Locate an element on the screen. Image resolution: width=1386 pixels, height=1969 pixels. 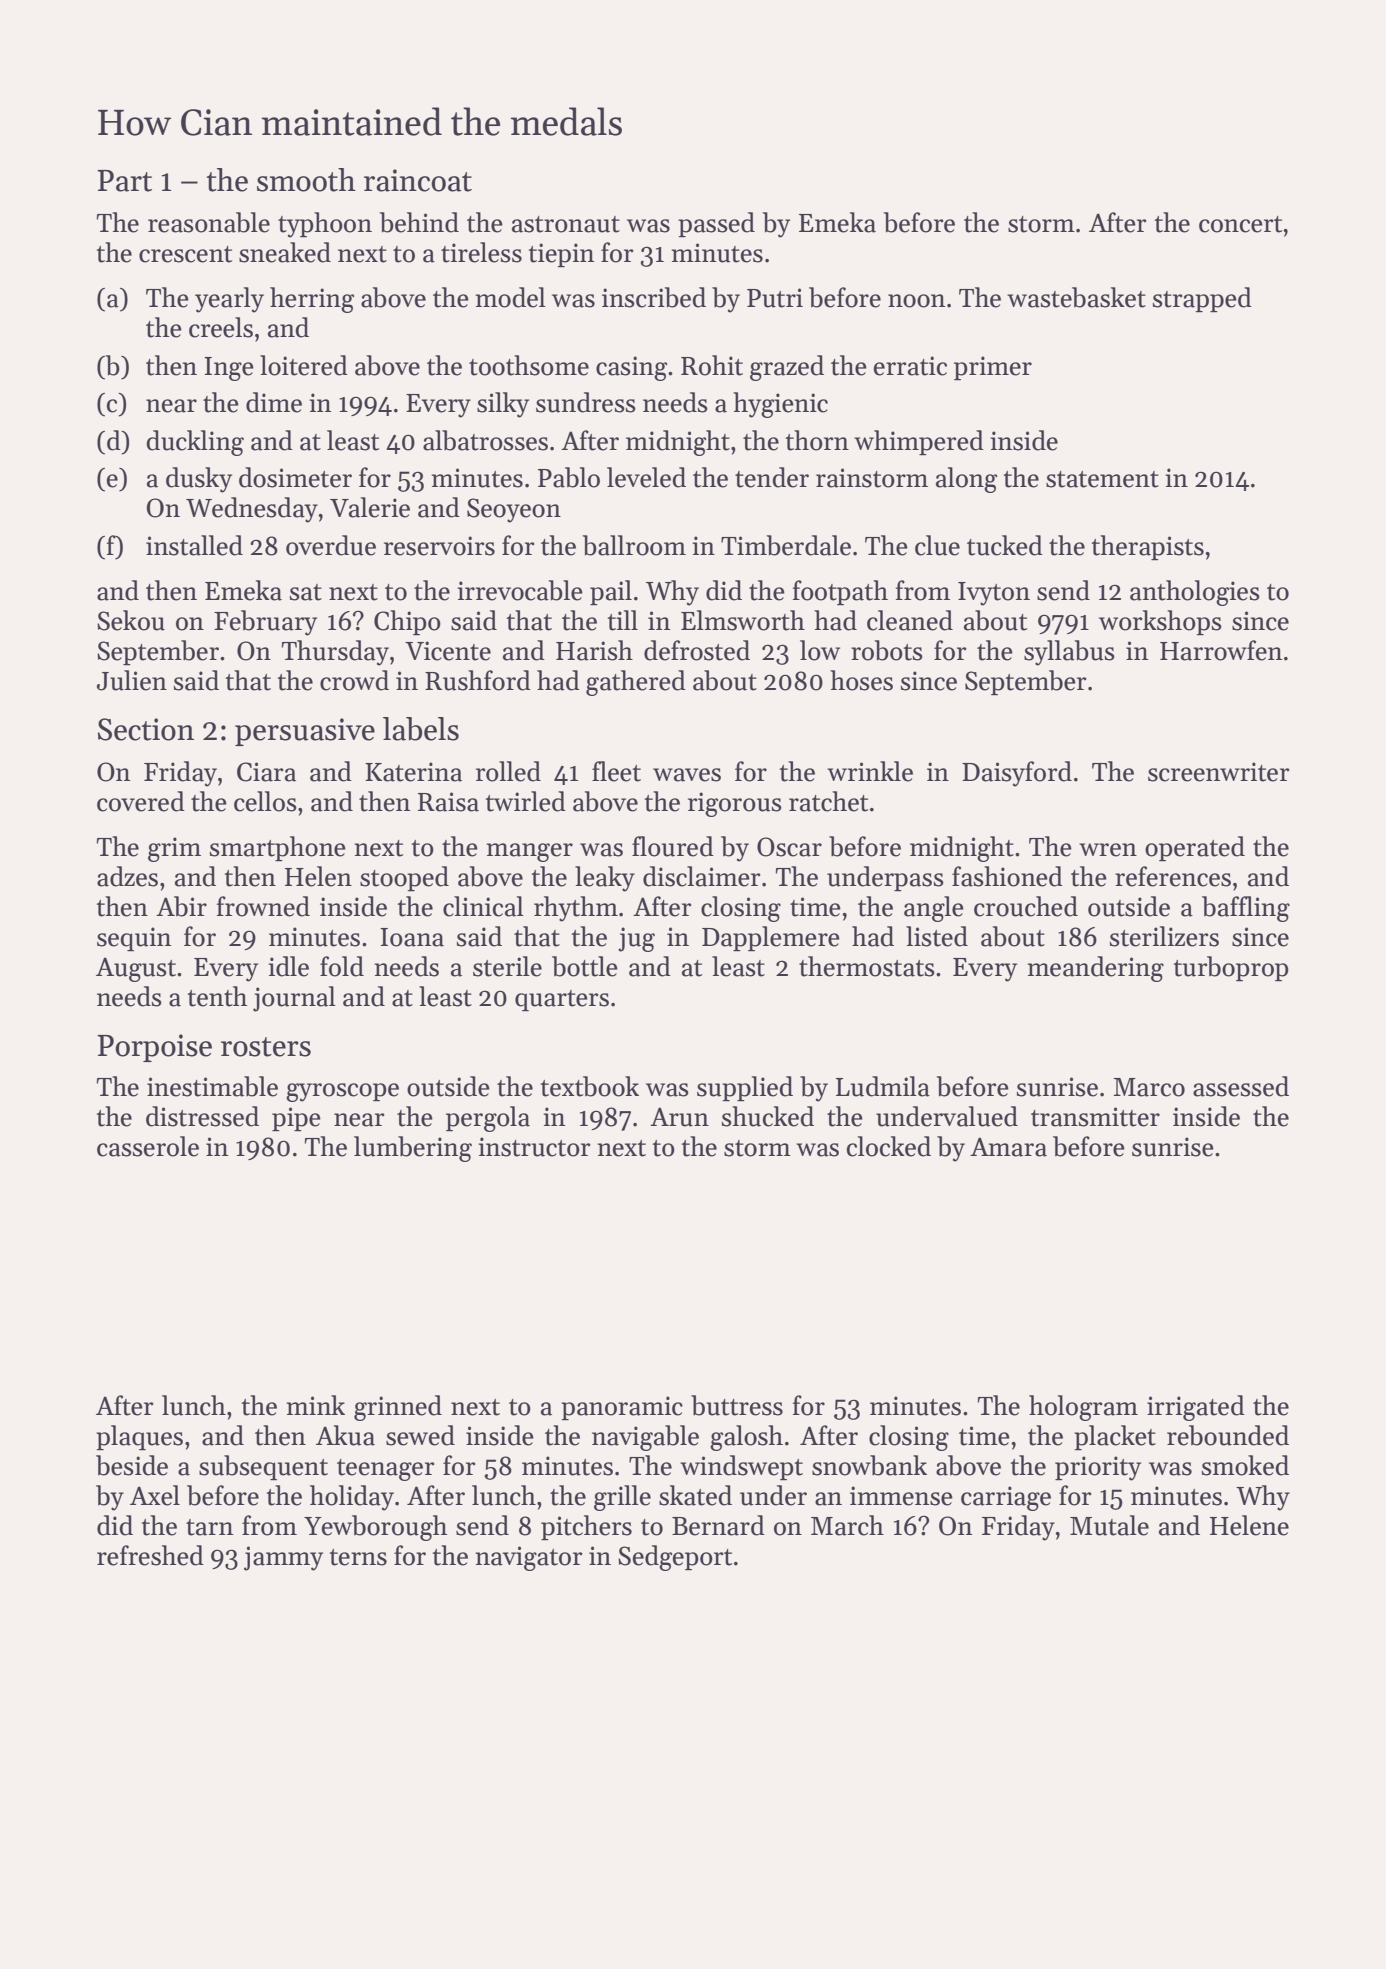
installed is located at coordinates (194, 545).
